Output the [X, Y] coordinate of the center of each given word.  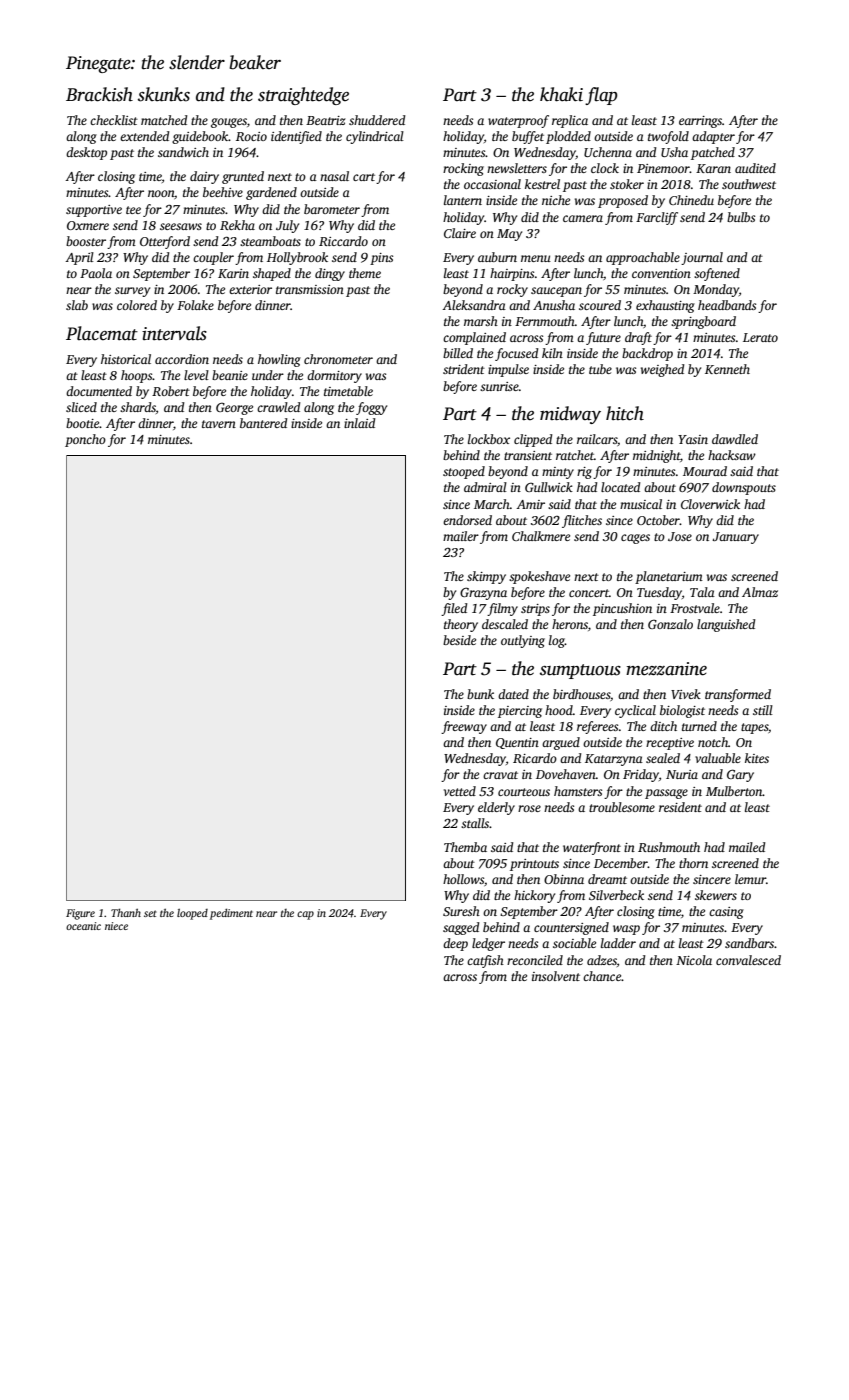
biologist [682, 711]
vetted [460, 791]
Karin [233, 273]
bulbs [741, 217]
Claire [460, 233]
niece [116, 926]
